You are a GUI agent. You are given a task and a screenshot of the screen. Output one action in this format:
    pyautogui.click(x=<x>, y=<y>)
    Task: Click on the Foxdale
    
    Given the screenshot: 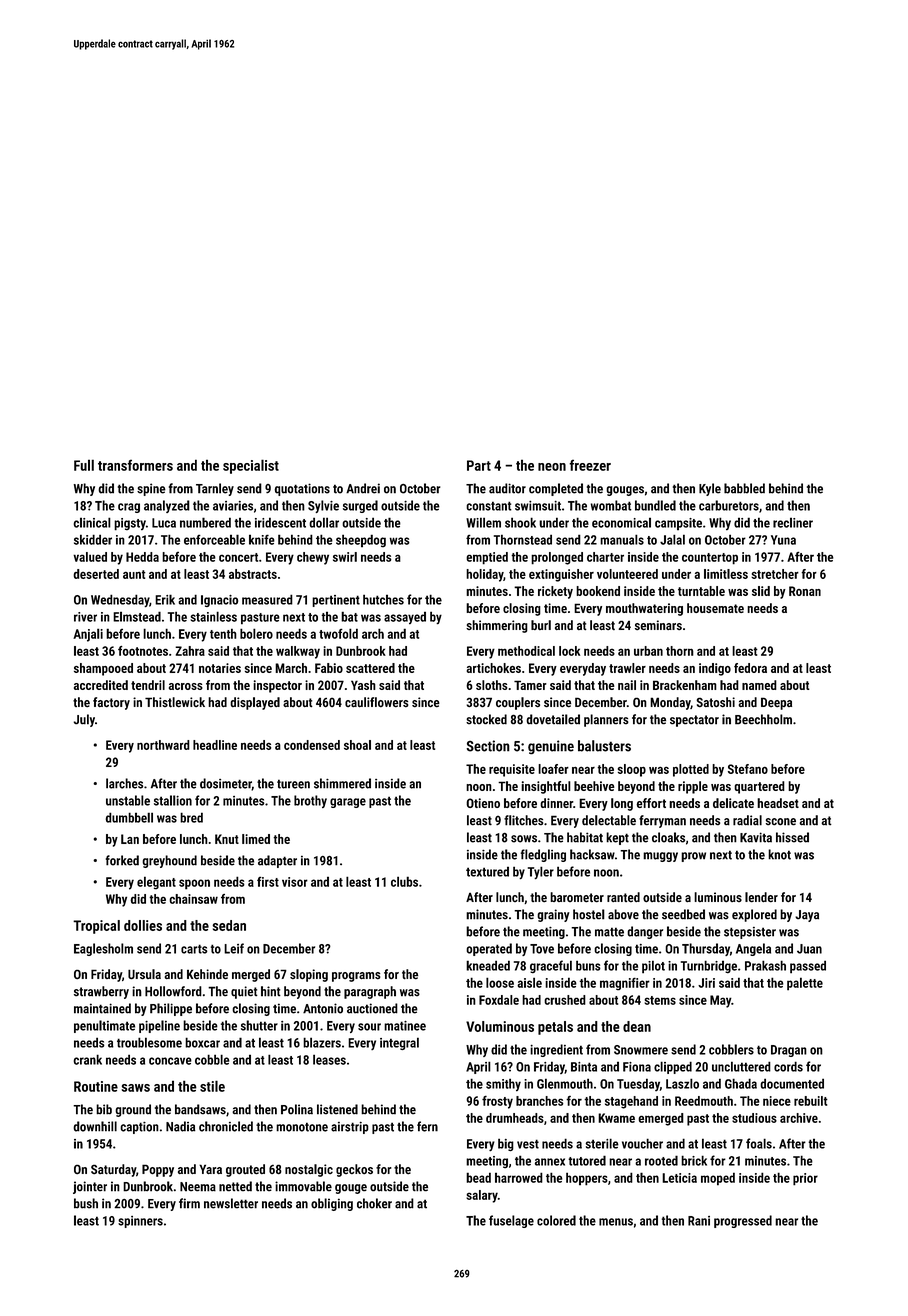 What is the action you would take?
    pyautogui.click(x=499, y=1000)
